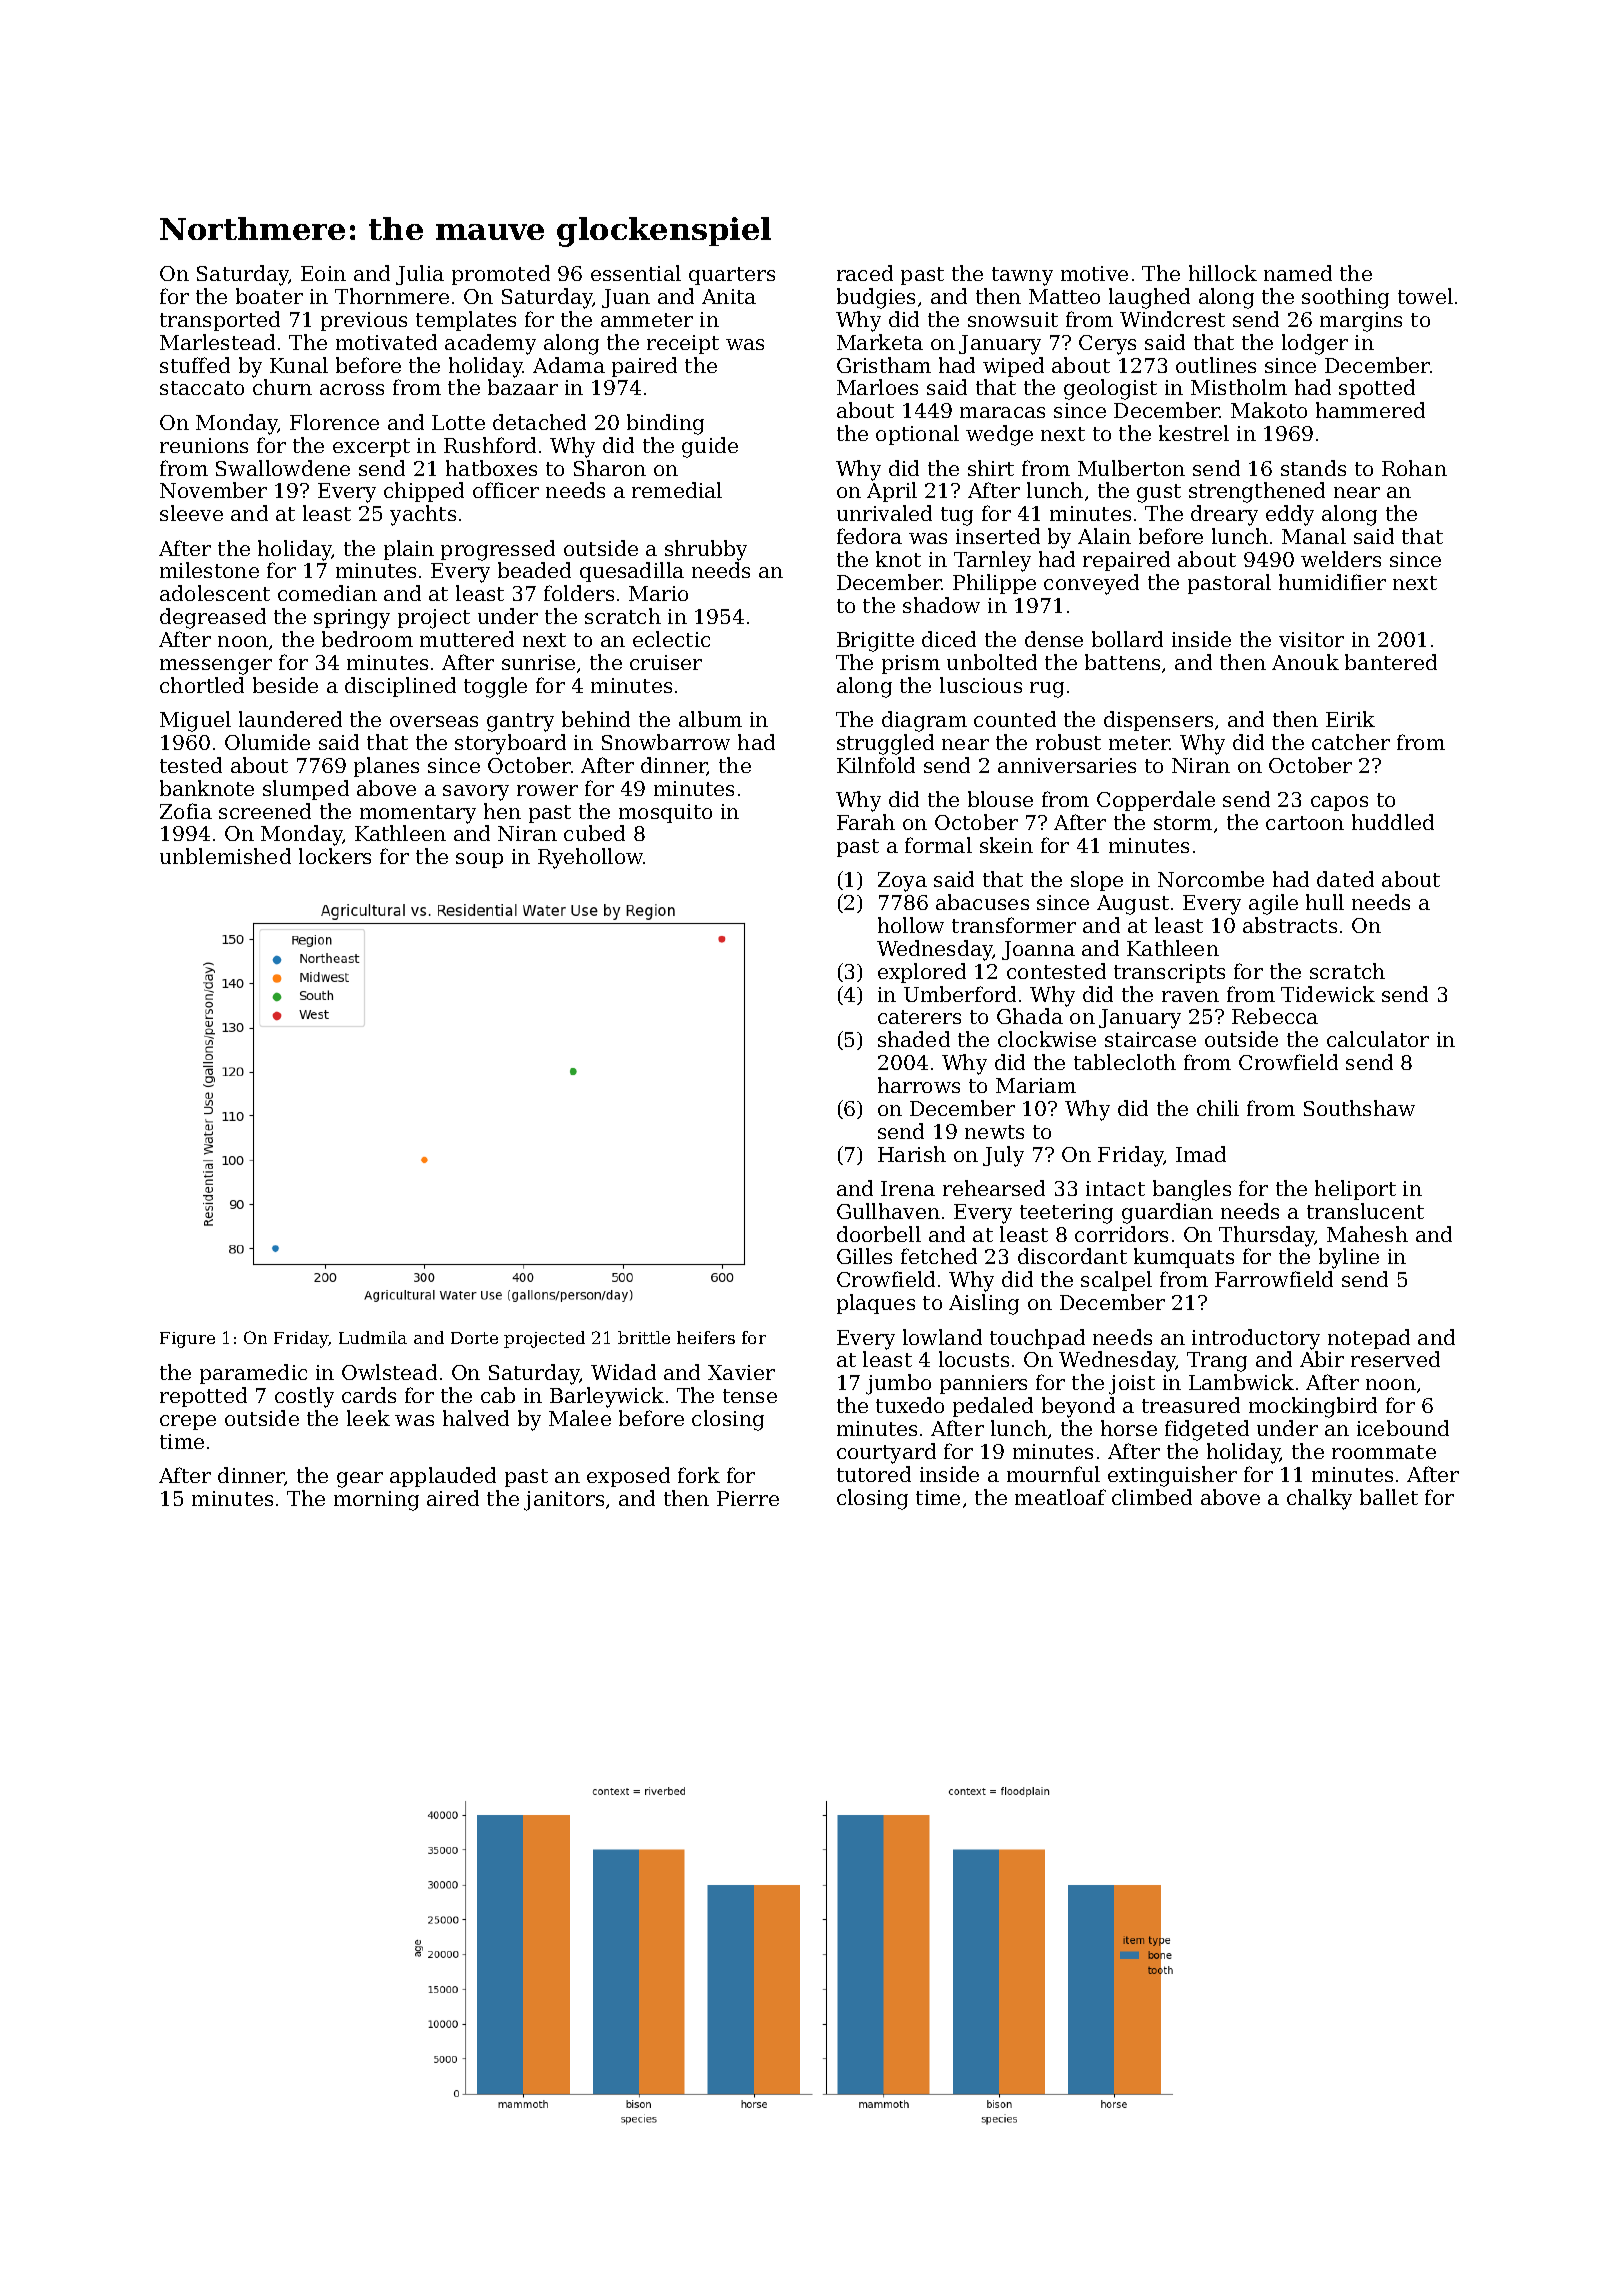 This screenshot has height=2292, width=1620. What do you see at coordinates (501, 275) in the screenshot?
I see `promoted` at bounding box center [501, 275].
